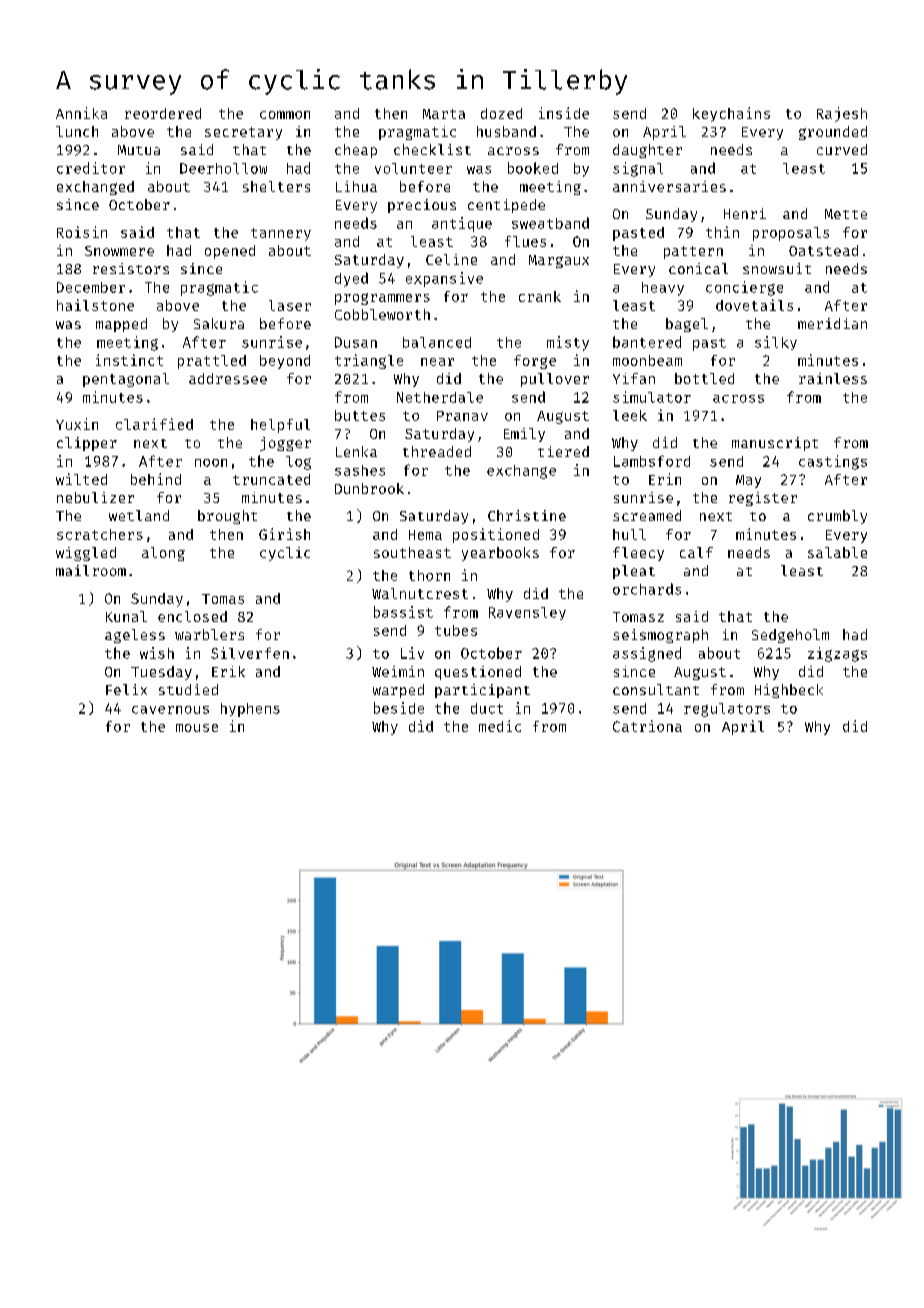  I want to click on balanced, so click(437, 342).
